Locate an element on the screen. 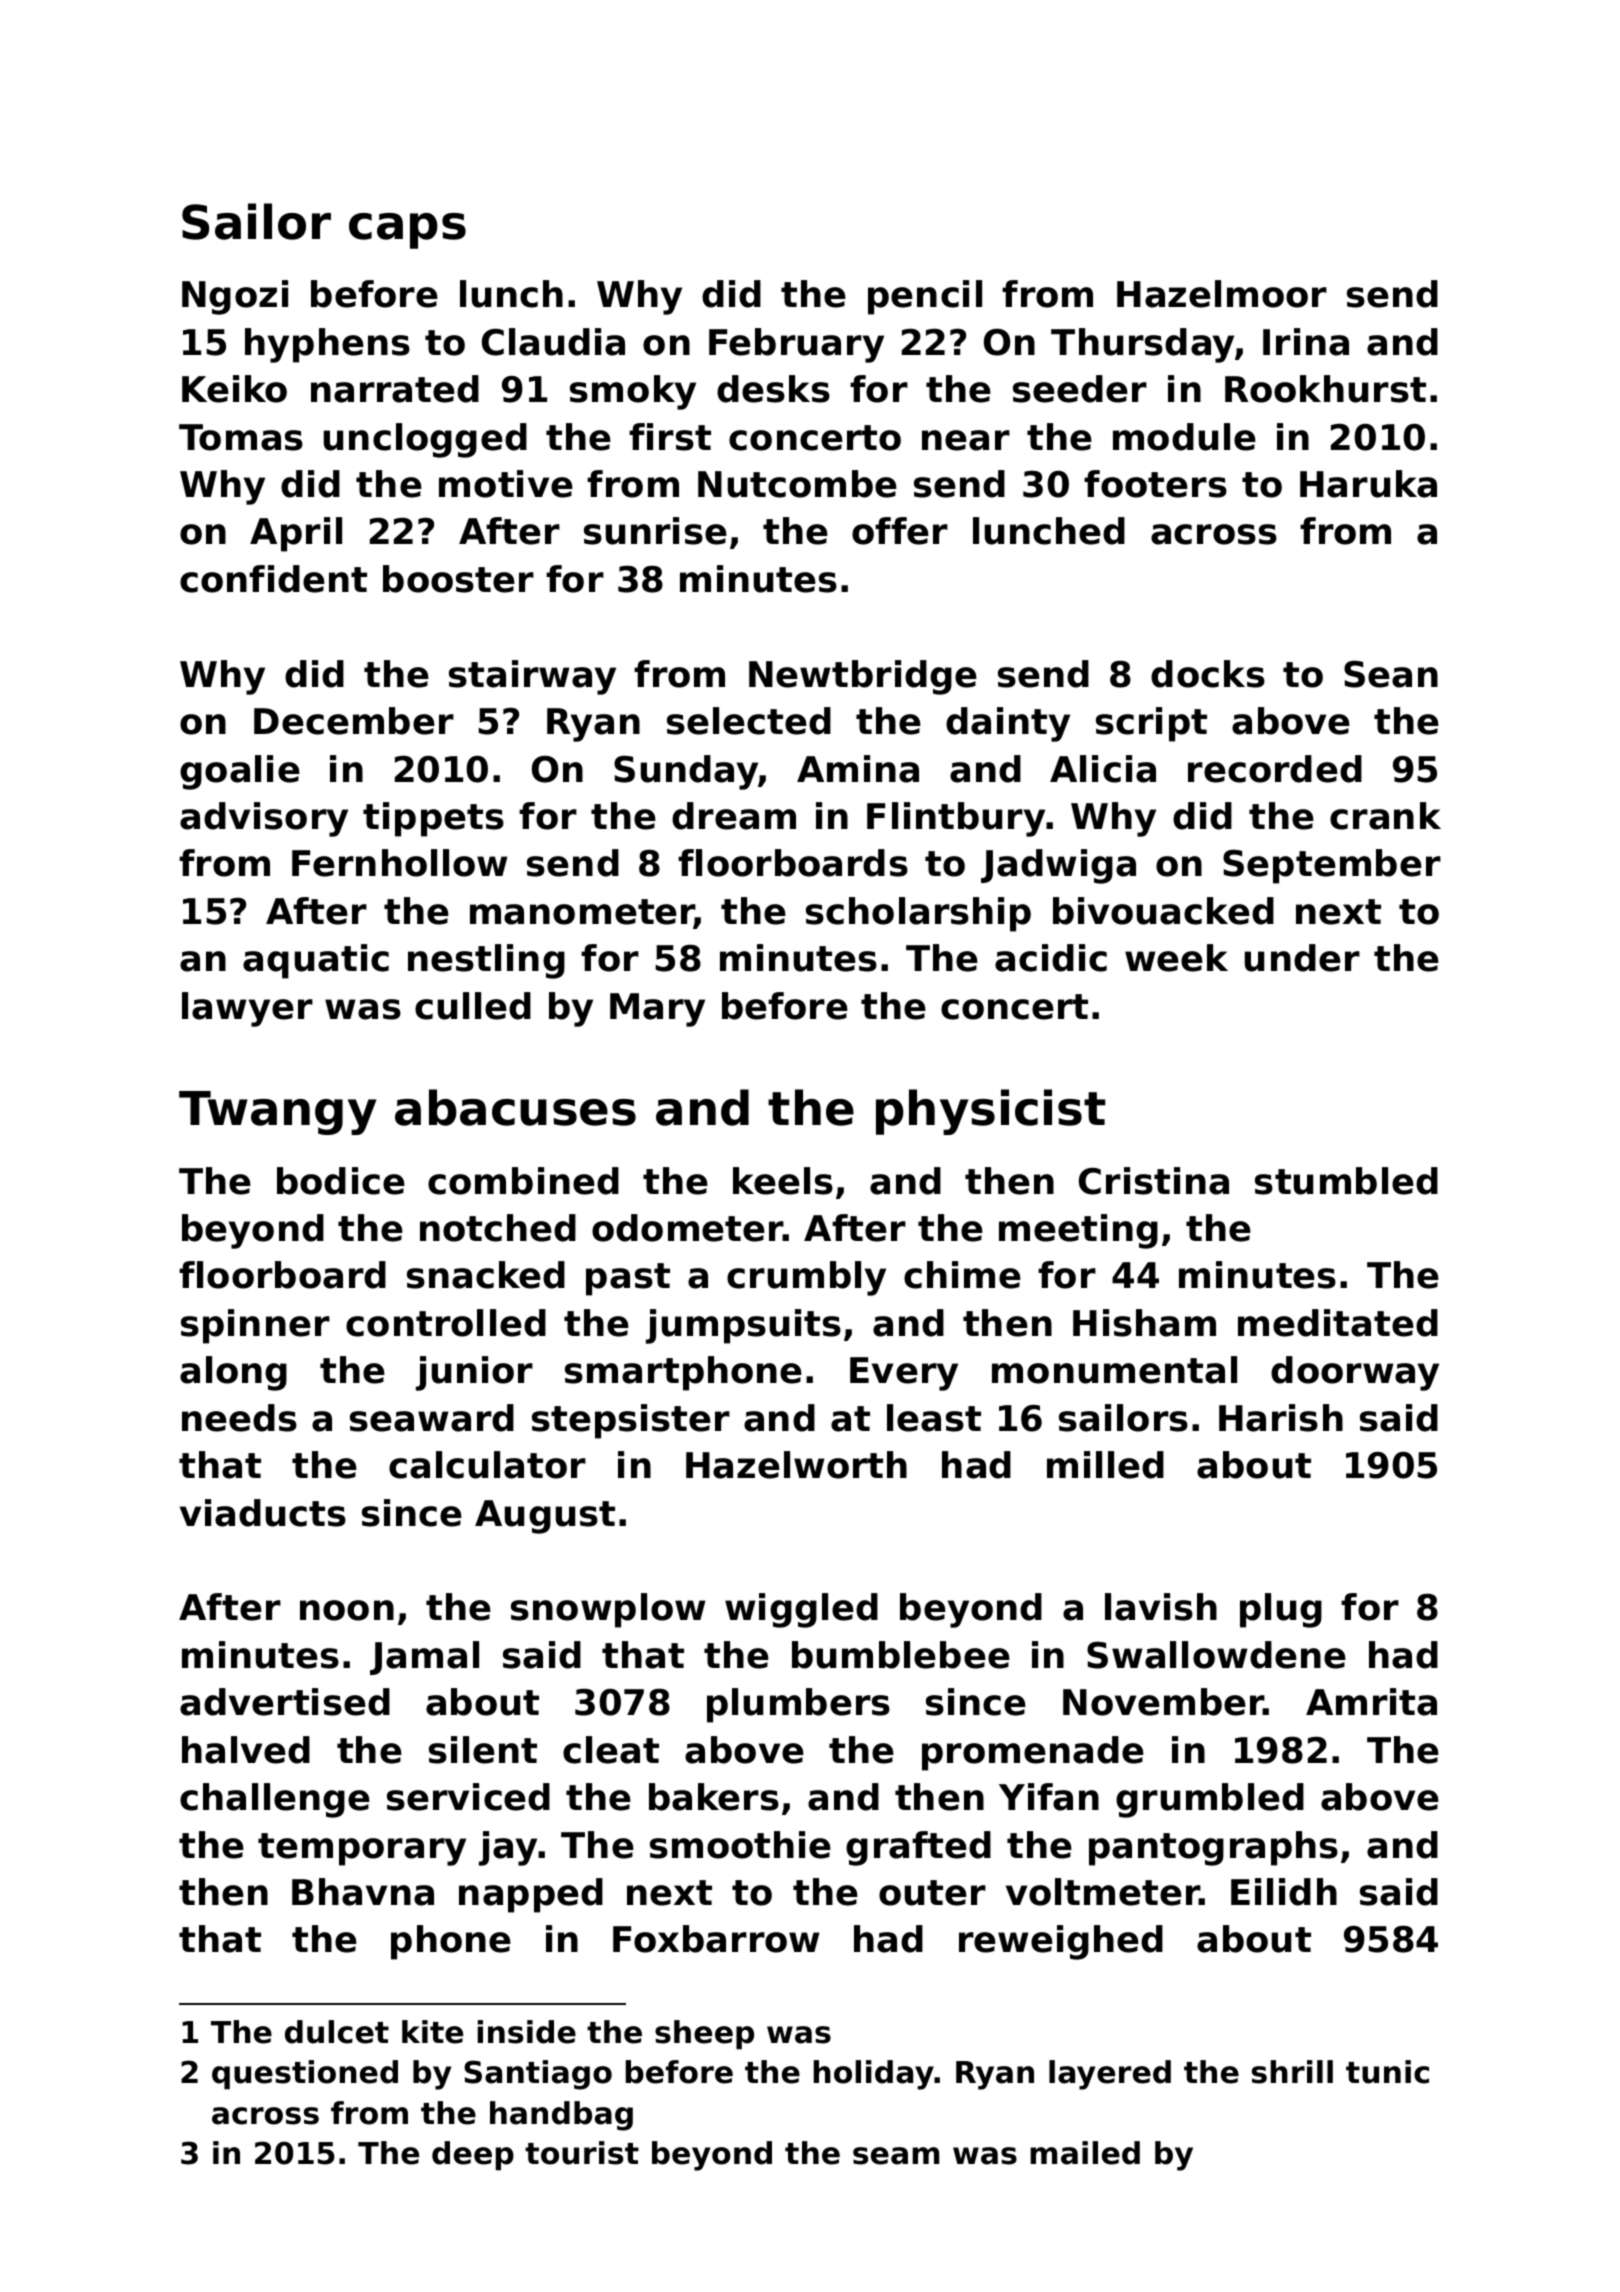 Image resolution: width=1620 pixels, height=2292 pixels. questioned is located at coordinates (305, 2075).
